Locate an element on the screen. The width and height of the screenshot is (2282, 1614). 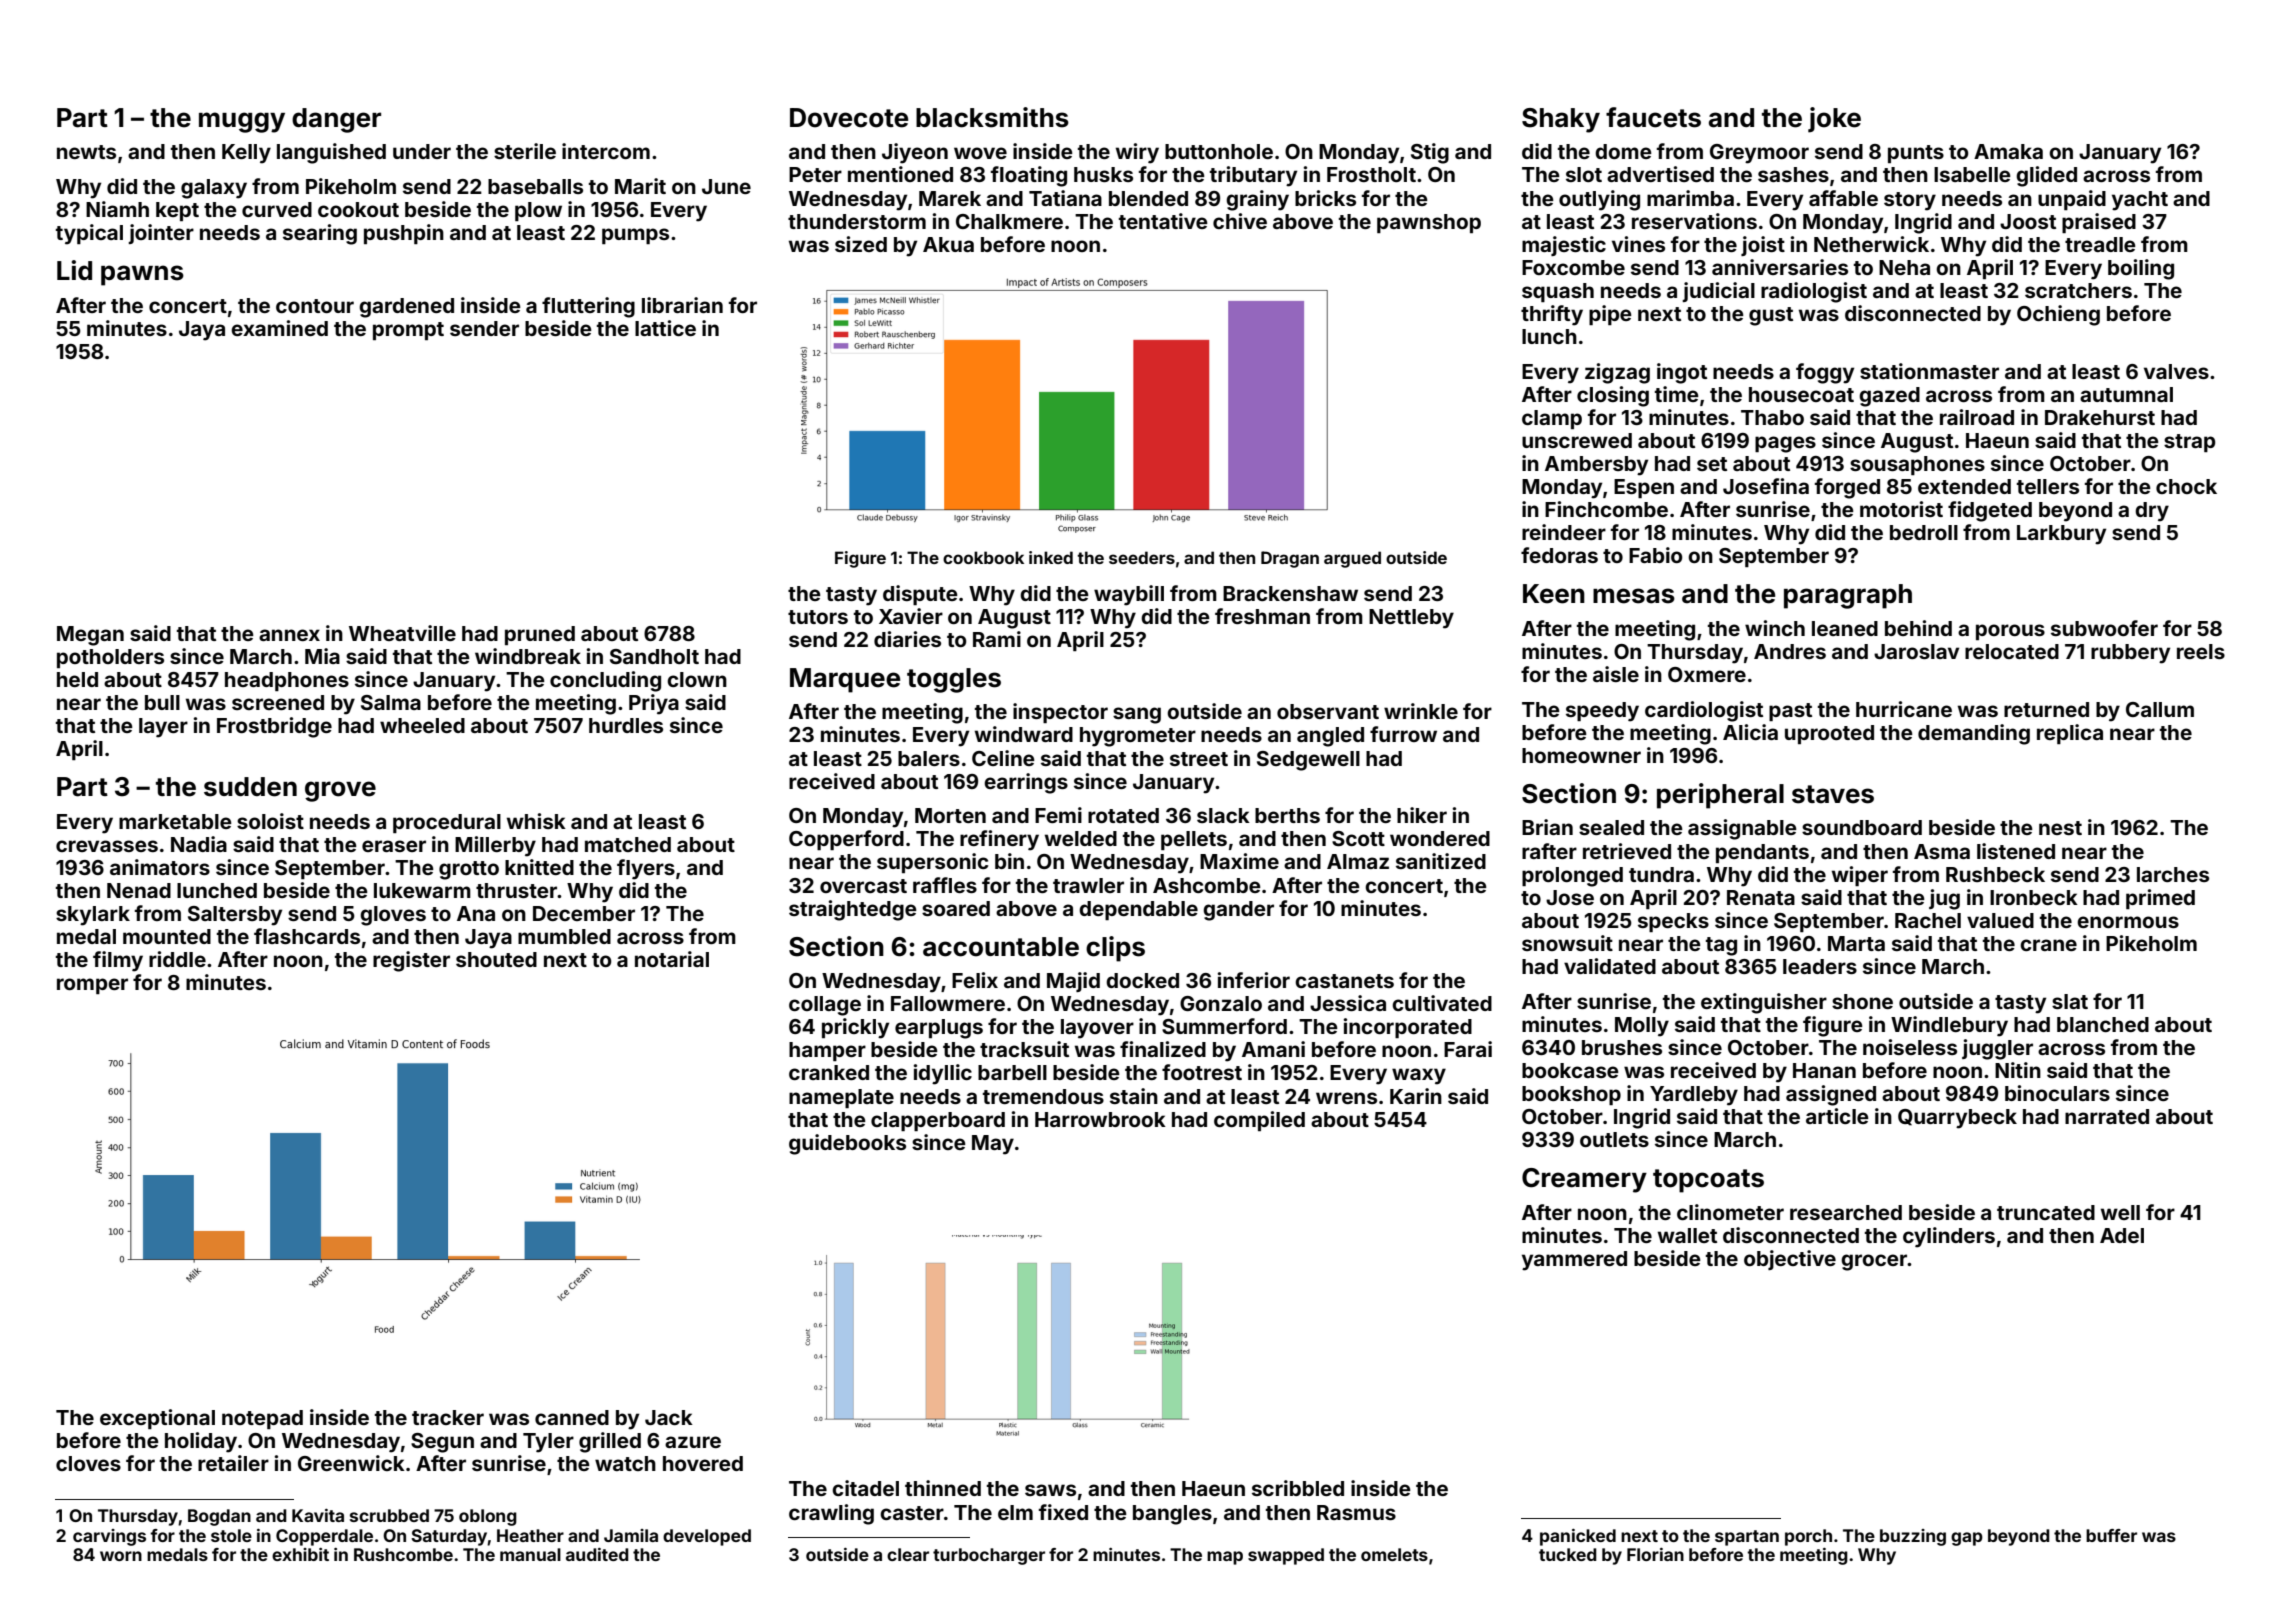
joist is located at coordinates (1763, 246).
